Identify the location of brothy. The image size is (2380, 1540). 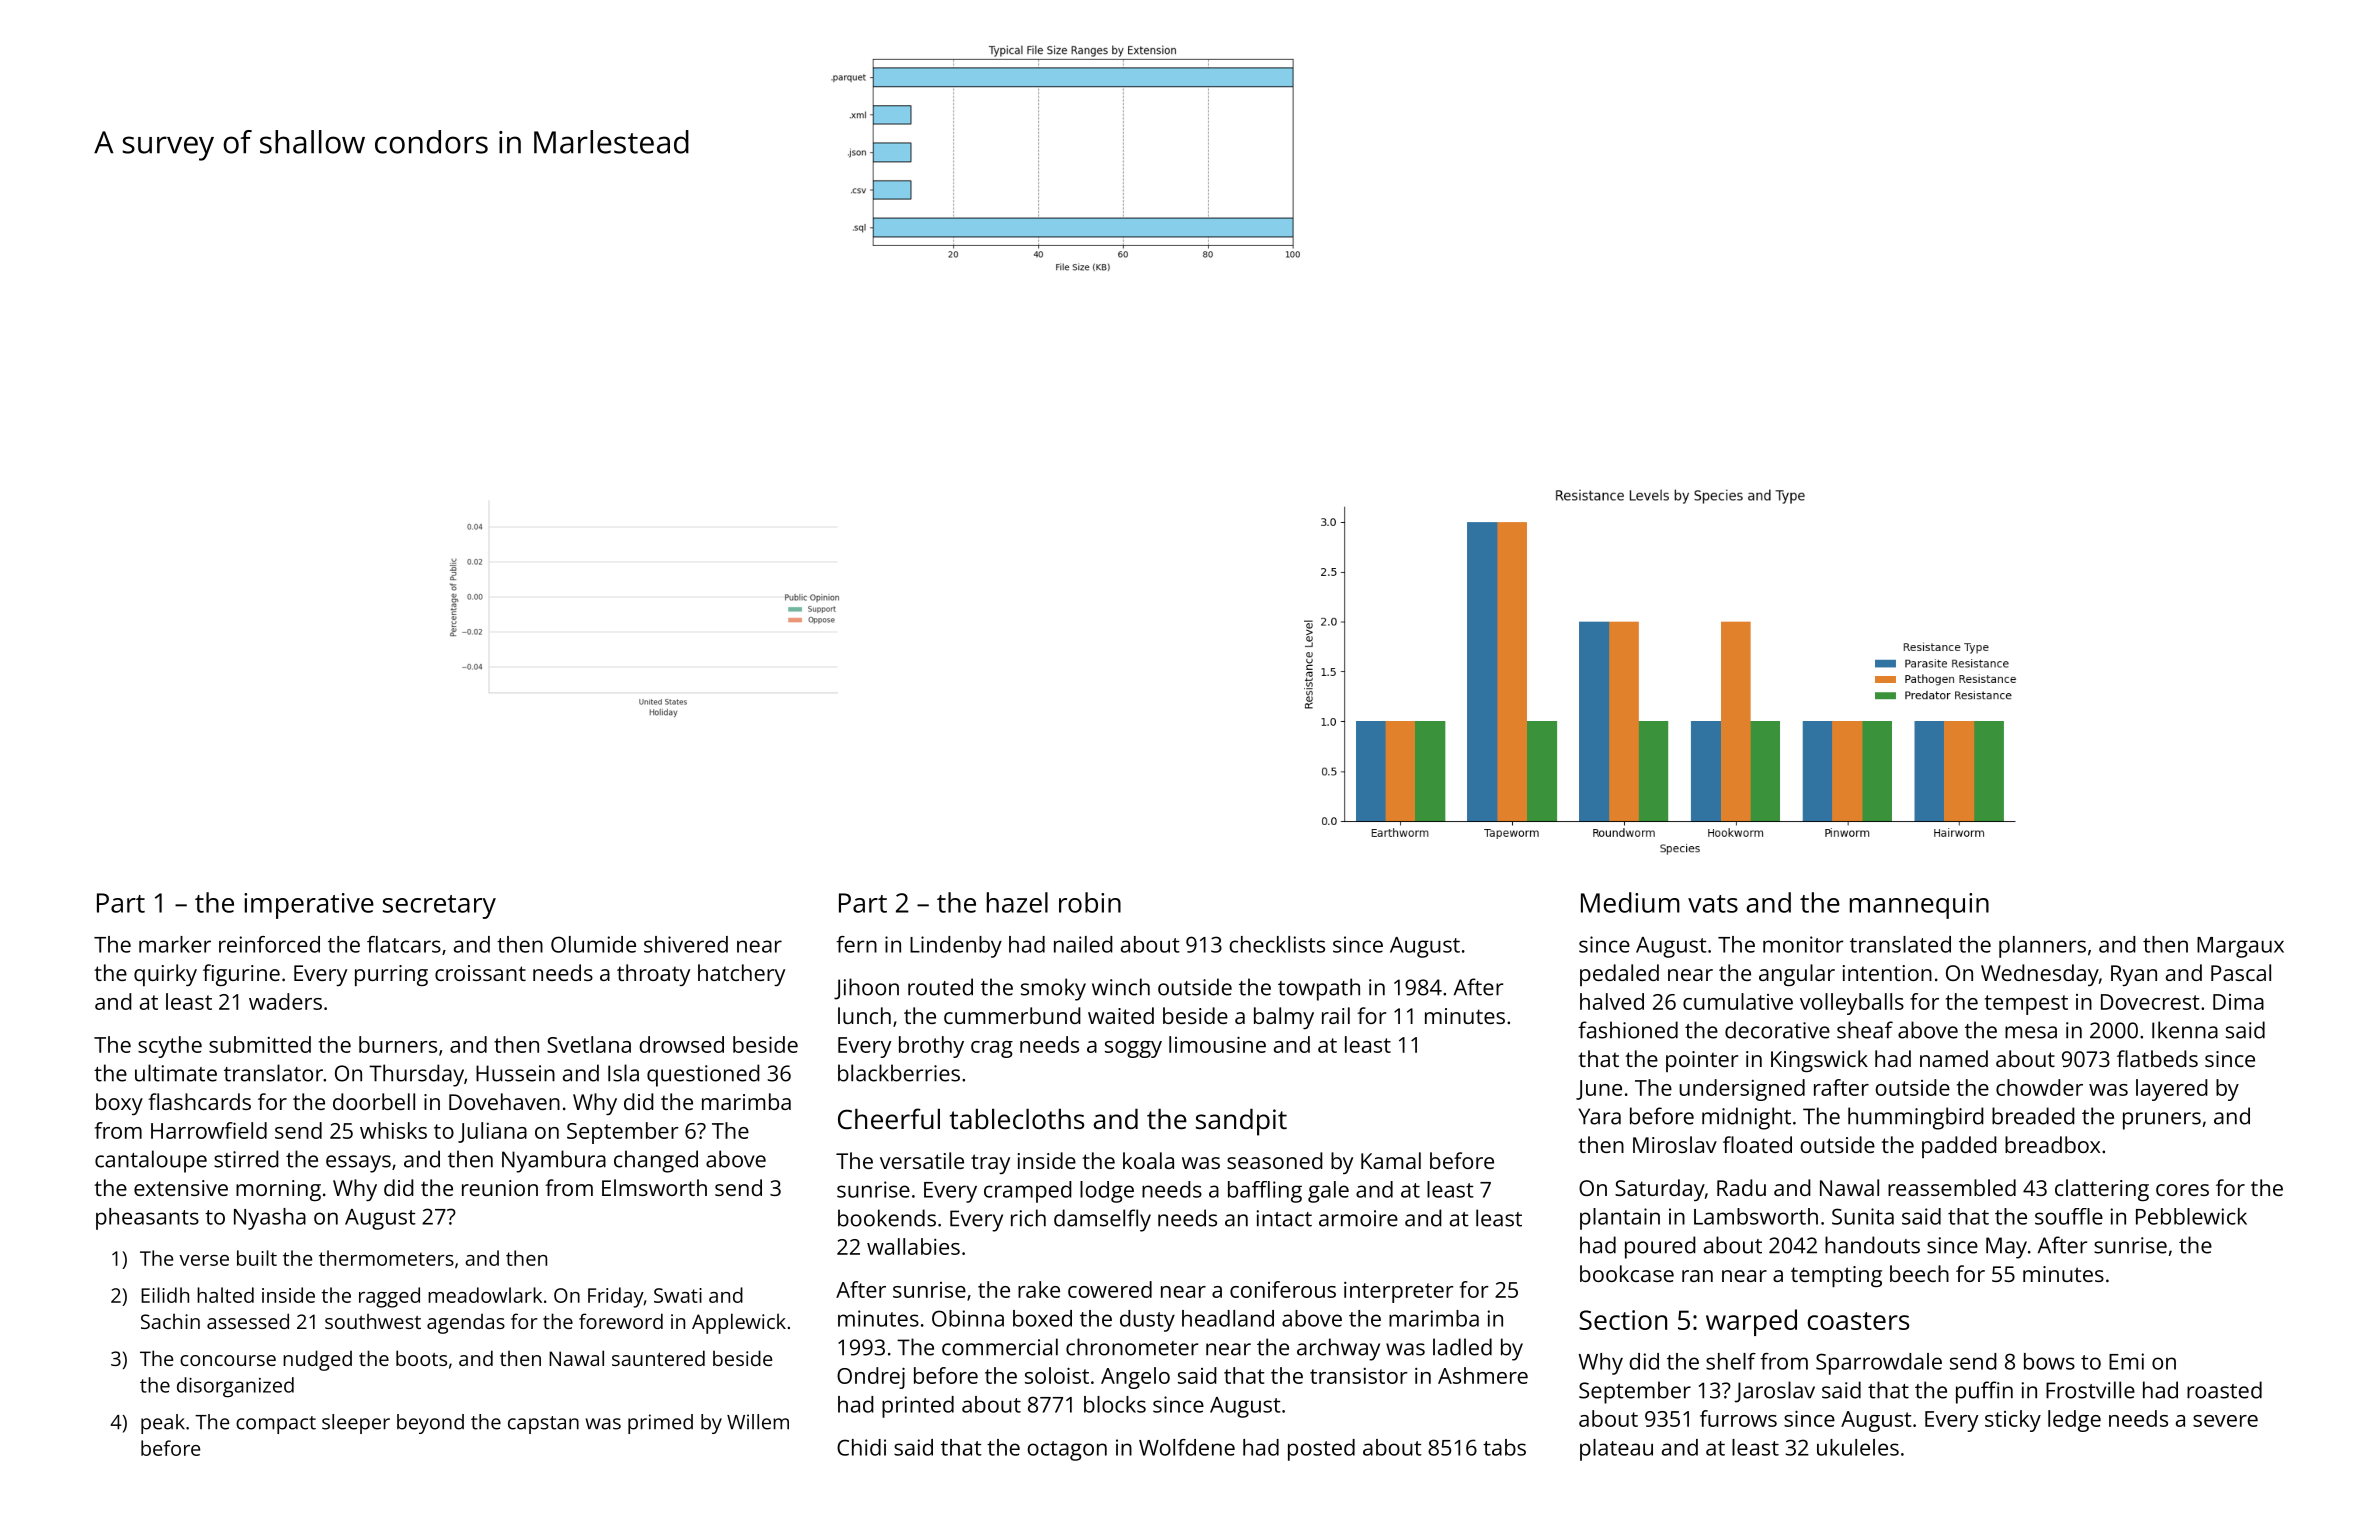
(931, 1047).
